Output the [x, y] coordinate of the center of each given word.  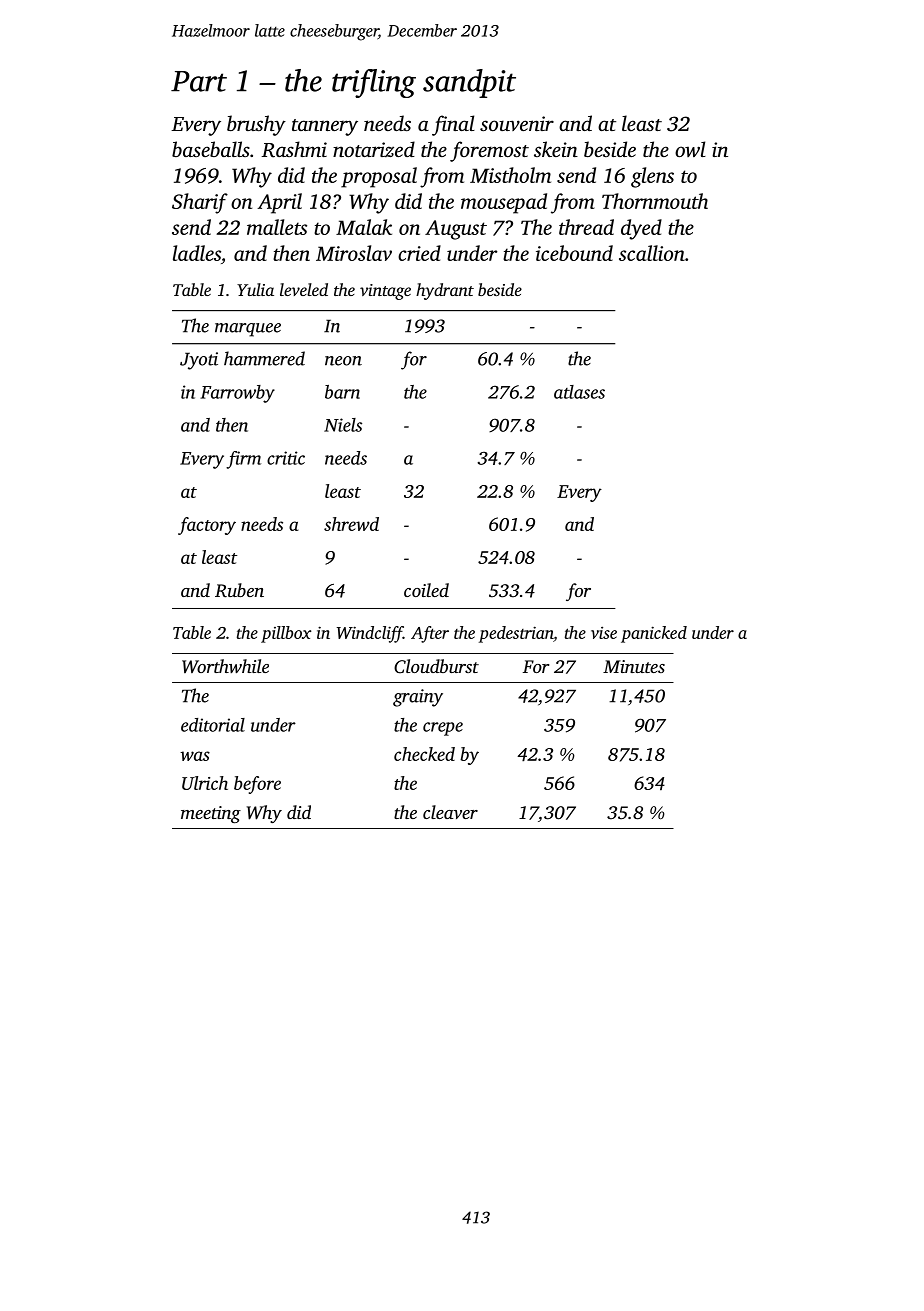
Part [199, 81]
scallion [652, 253]
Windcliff [370, 634]
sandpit [469, 83]
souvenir [517, 123]
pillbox [286, 634]
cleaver [450, 812]
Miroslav [354, 253]
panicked [654, 634]
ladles [197, 253]
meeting [211, 814]
